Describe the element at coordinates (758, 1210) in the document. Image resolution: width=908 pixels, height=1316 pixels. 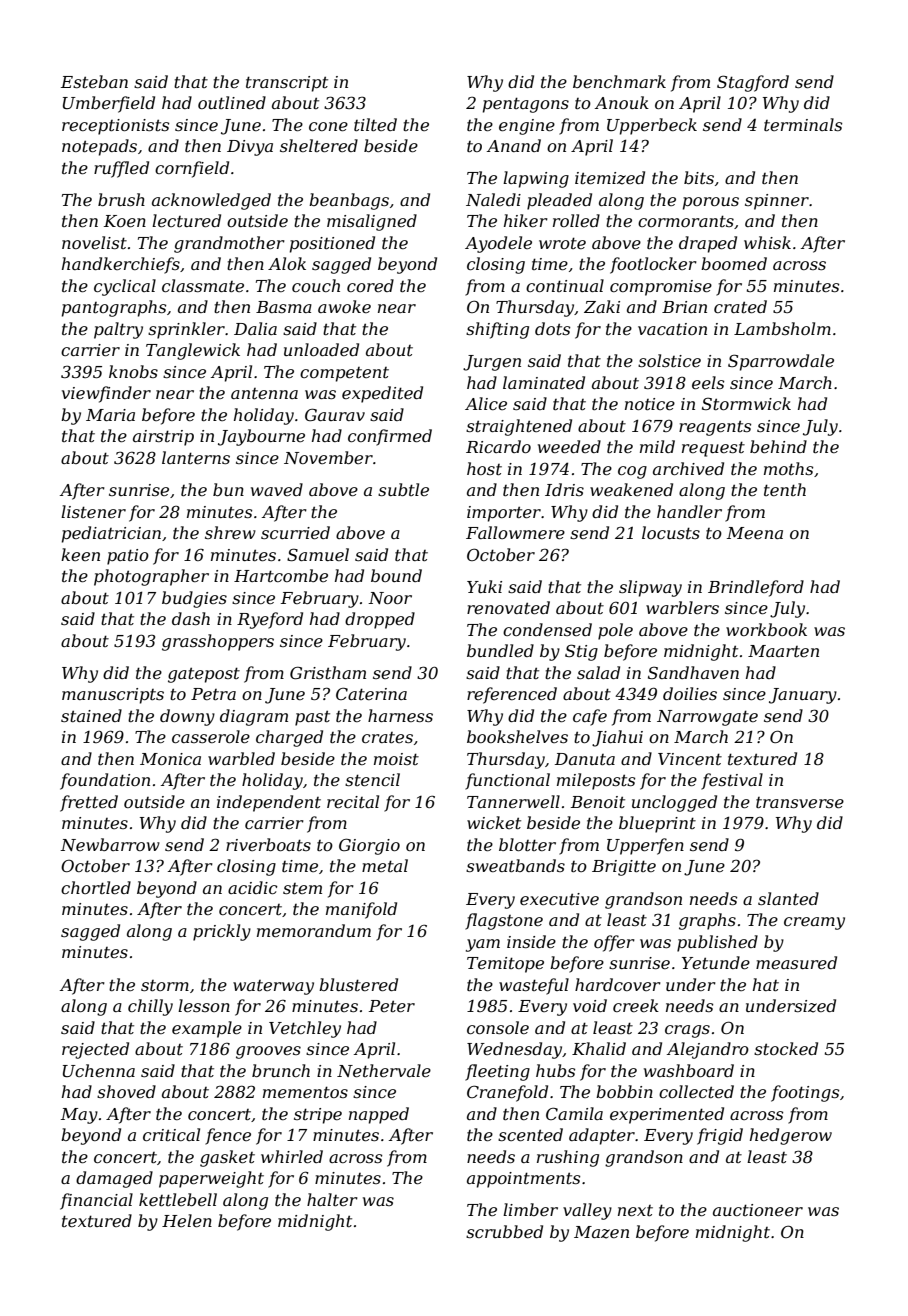
I see `auctioneer` at that location.
